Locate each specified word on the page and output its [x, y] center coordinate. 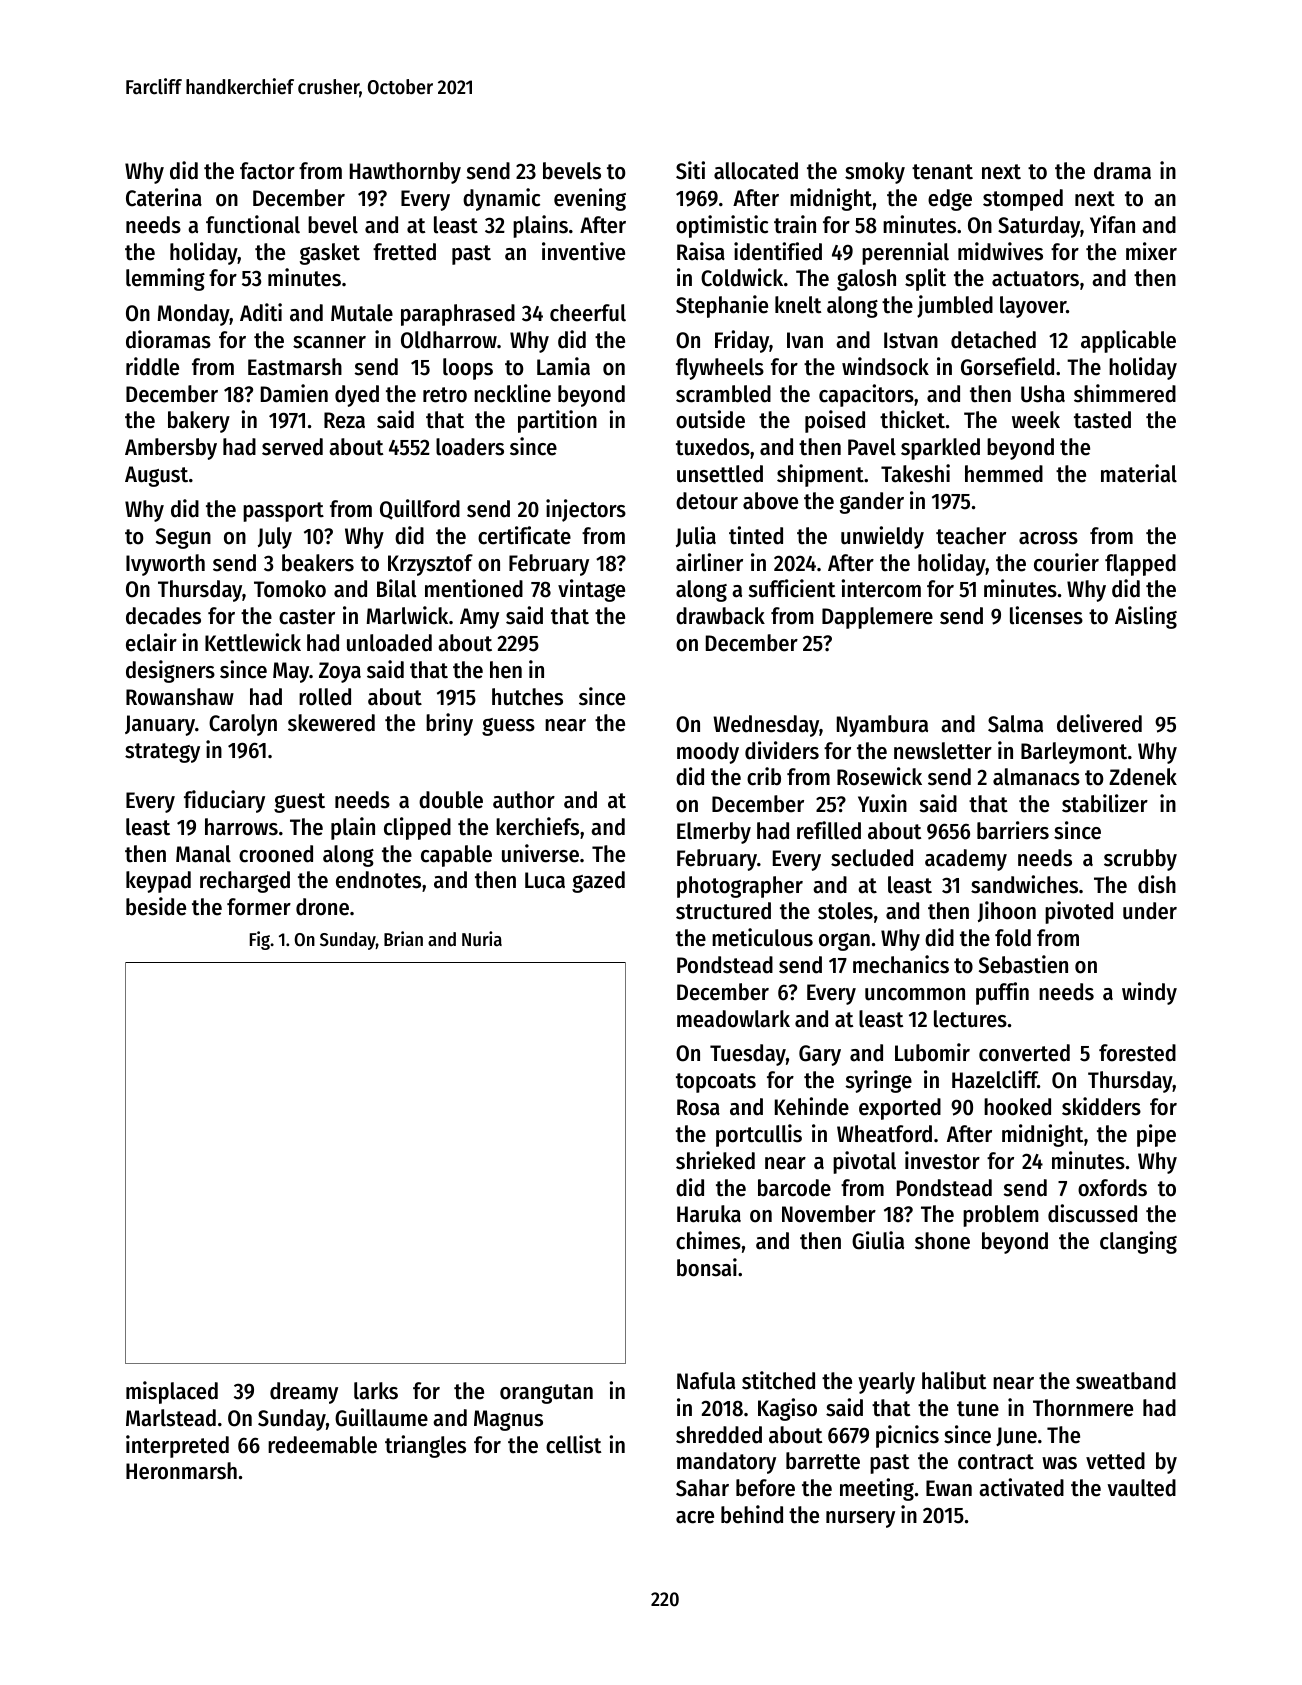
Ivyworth [165, 565]
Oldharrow [449, 340]
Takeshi [915, 473]
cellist [574, 1444]
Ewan [949, 1488]
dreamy [304, 1393]
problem [1001, 1216]
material [1139, 473]
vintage [591, 590]
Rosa [698, 1107]
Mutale [362, 313]
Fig [260, 940]
